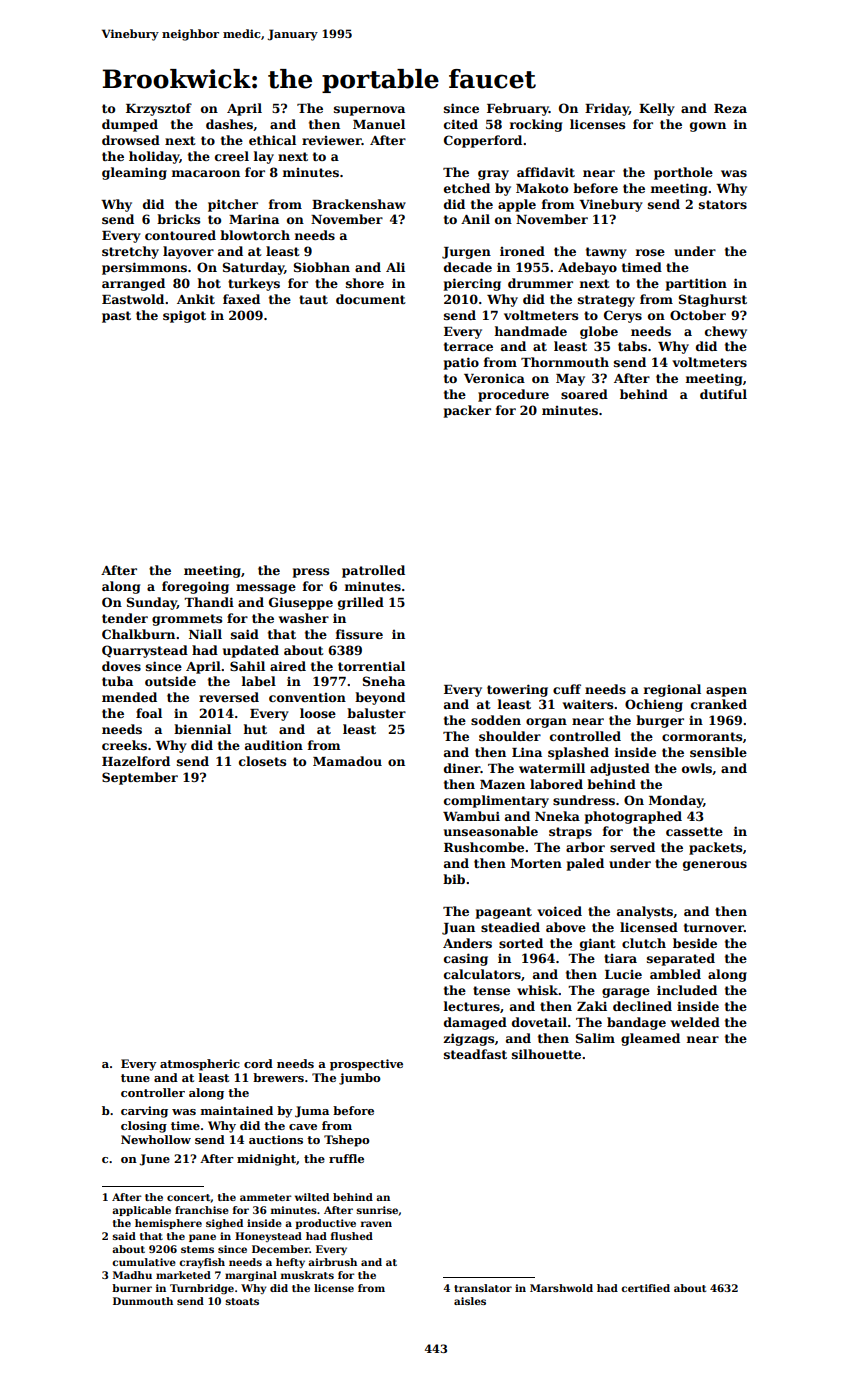 This document has width=849, height=1400. Describe the element at coordinates (262, 761) in the document. I see `closets` at that location.
